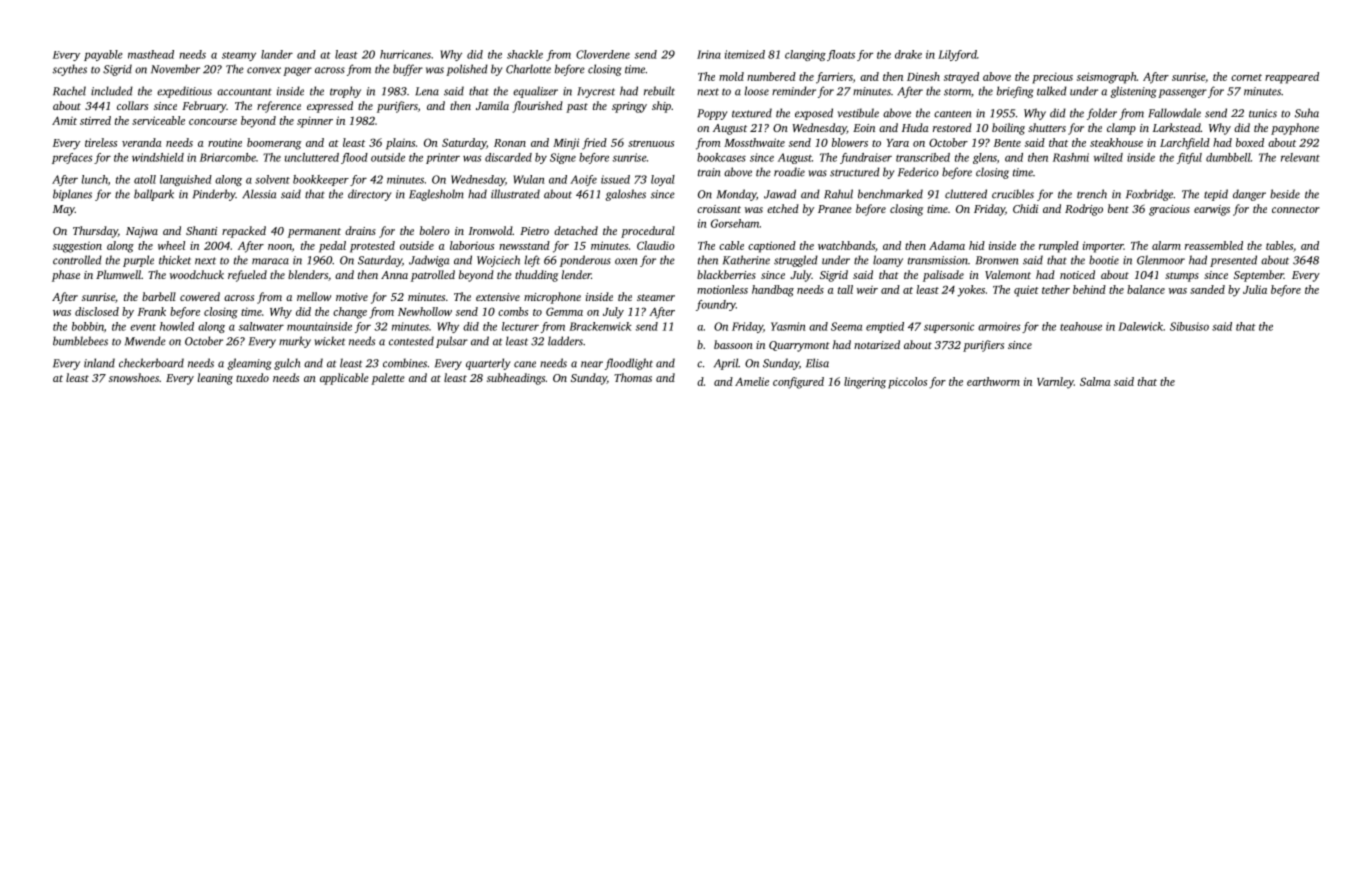 This image has width=1372, height=887. I want to click on Amelie, so click(752, 381).
